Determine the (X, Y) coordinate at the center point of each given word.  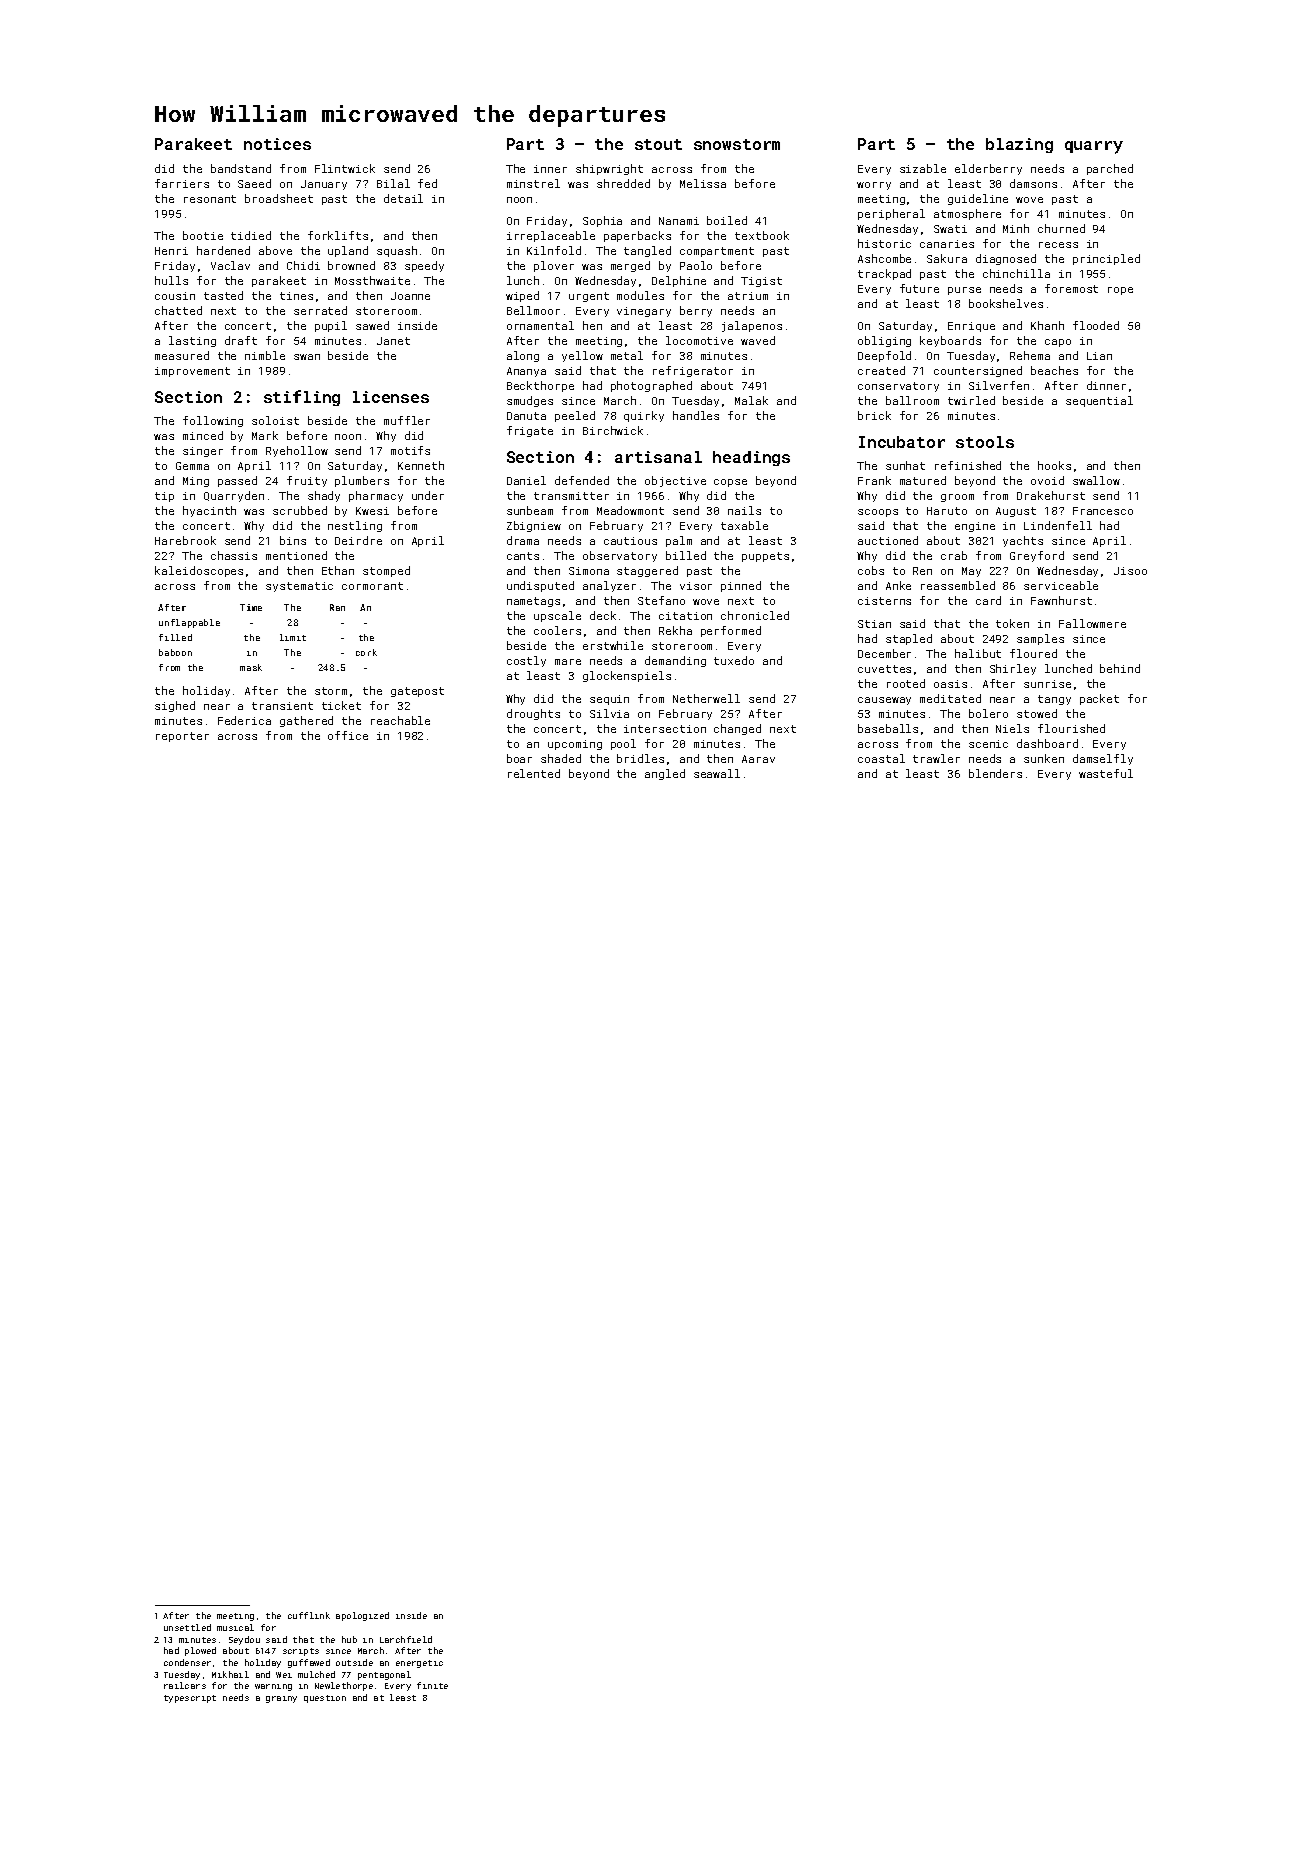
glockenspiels (627, 676)
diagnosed (1006, 259)
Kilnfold (554, 250)
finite (432, 1685)
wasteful (1106, 773)
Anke (898, 585)
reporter (182, 737)
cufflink (309, 1615)
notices (277, 144)
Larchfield (406, 1639)
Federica (244, 720)
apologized (362, 1616)
